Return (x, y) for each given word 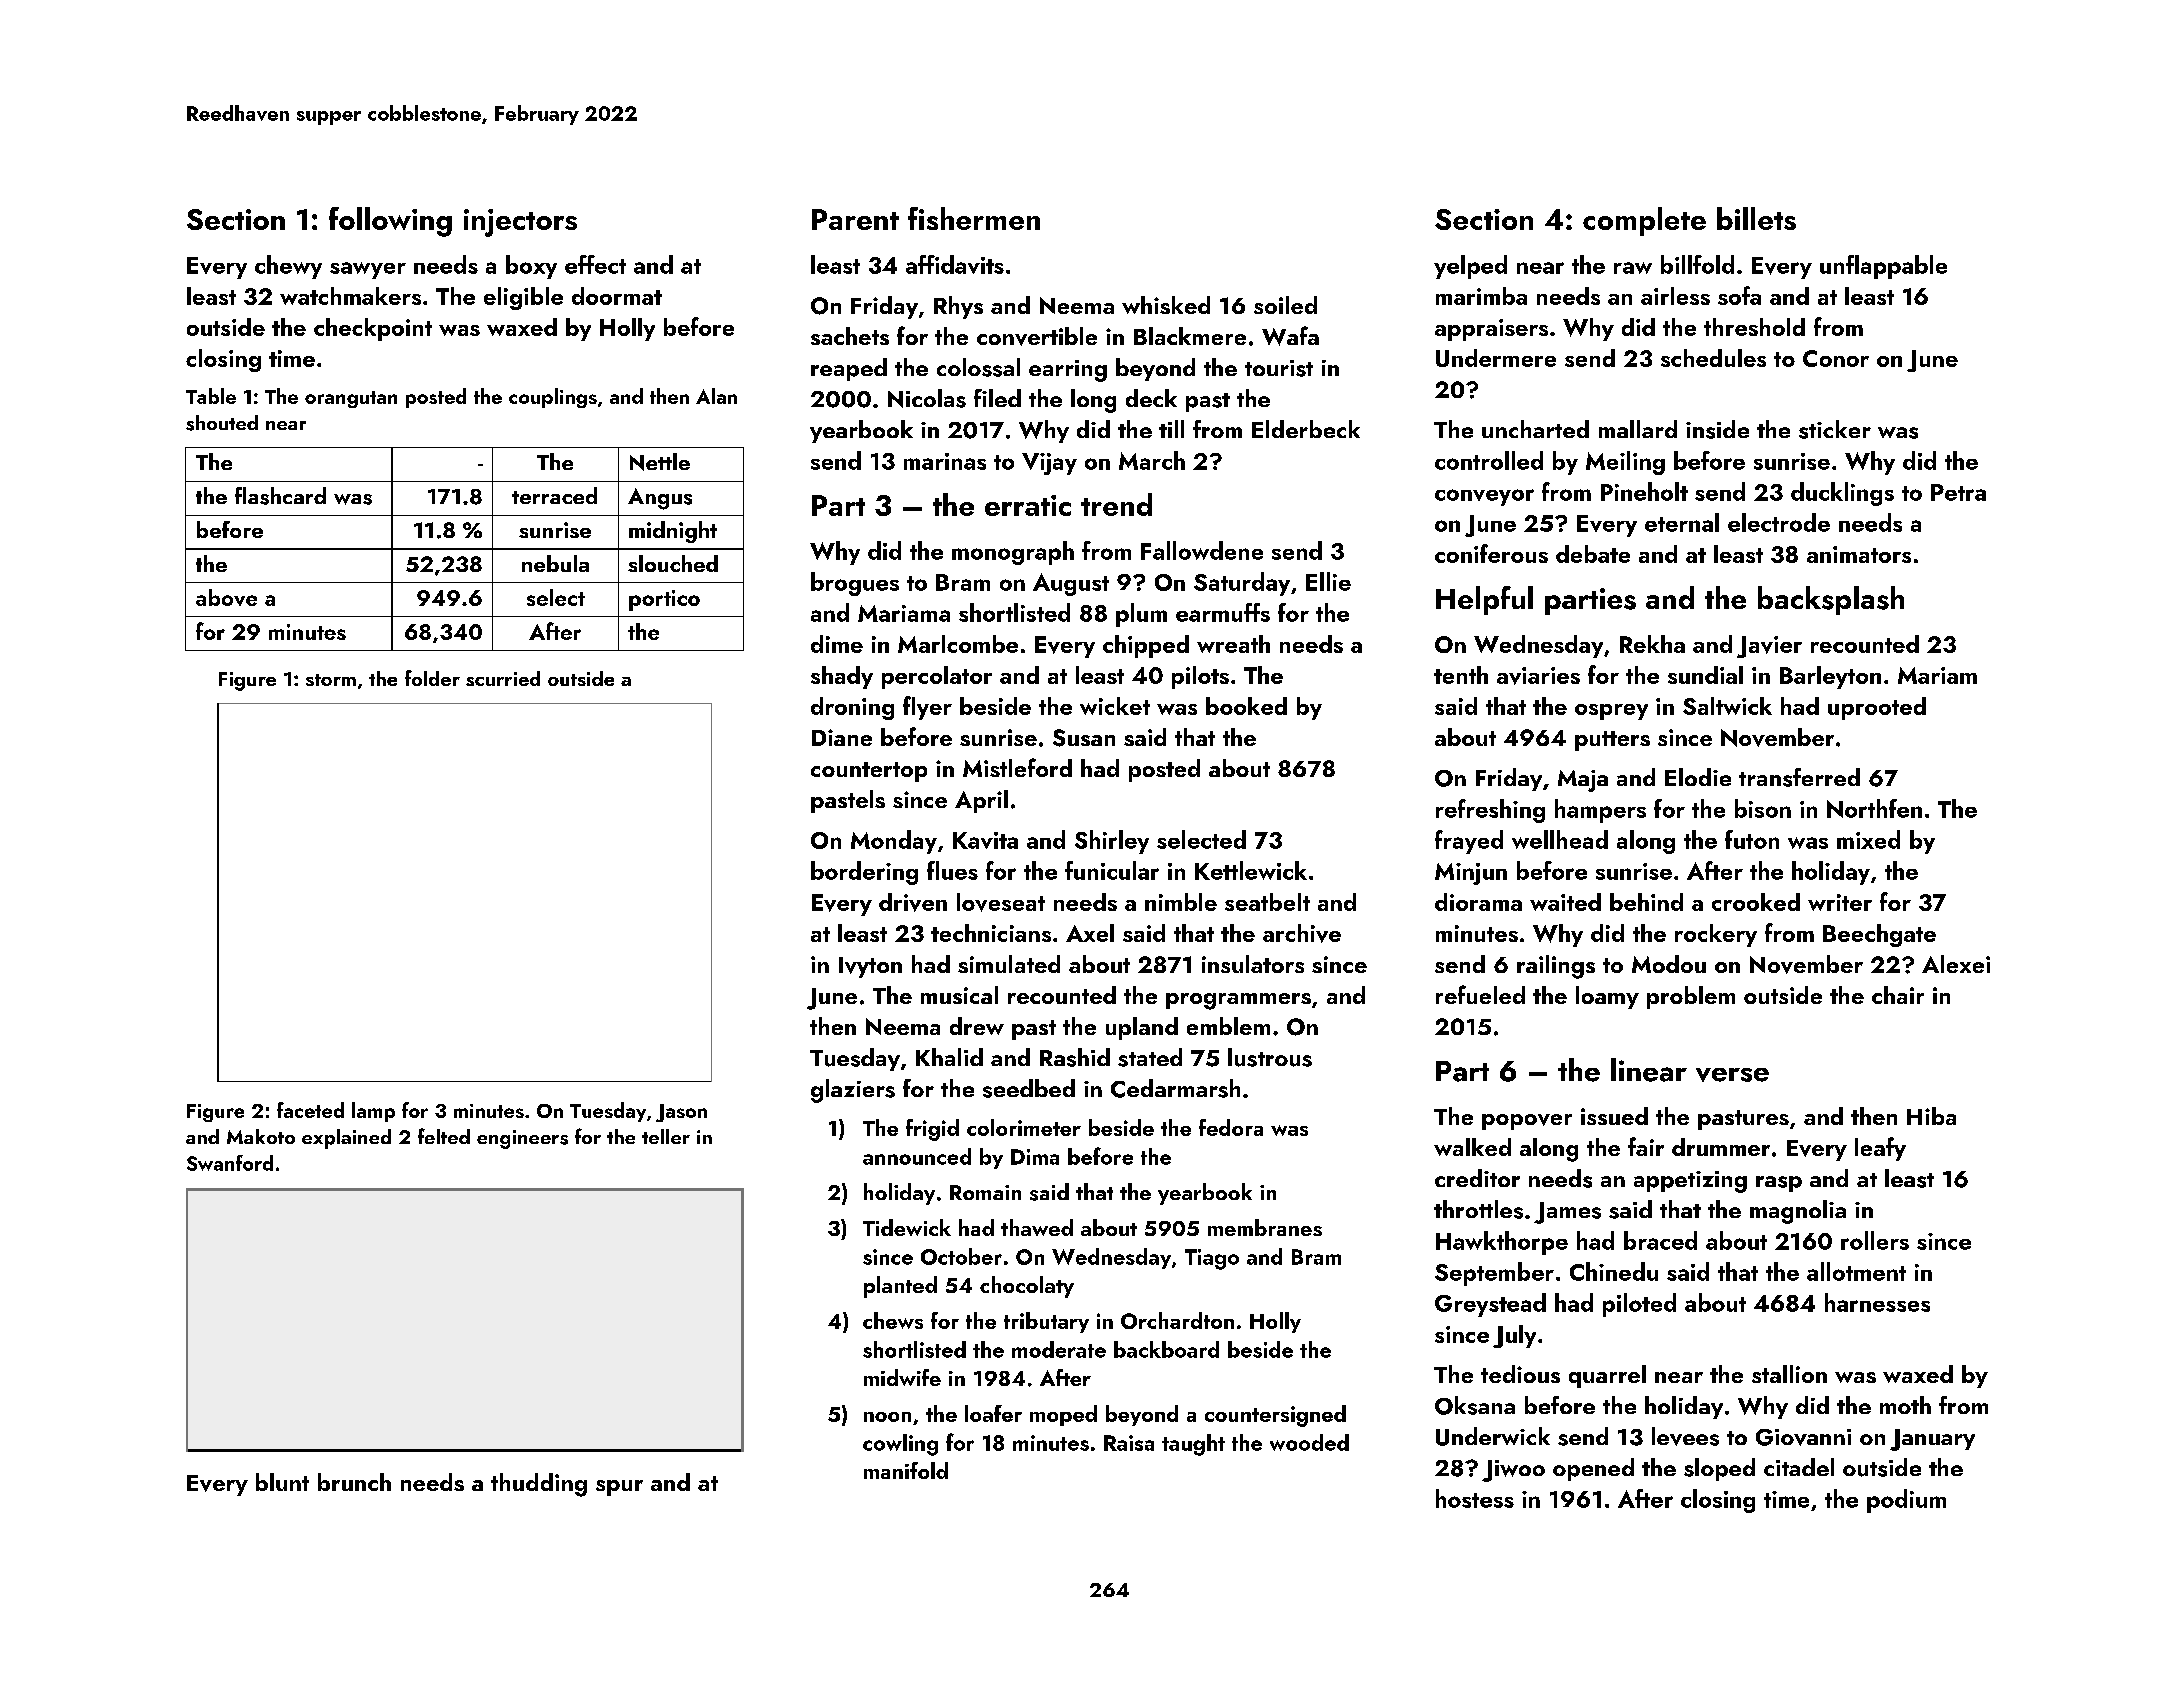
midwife (902, 1377)
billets (1756, 218)
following (390, 222)
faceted (310, 1110)
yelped (1470, 267)
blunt (282, 1482)
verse (1732, 1075)
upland (1142, 1028)
